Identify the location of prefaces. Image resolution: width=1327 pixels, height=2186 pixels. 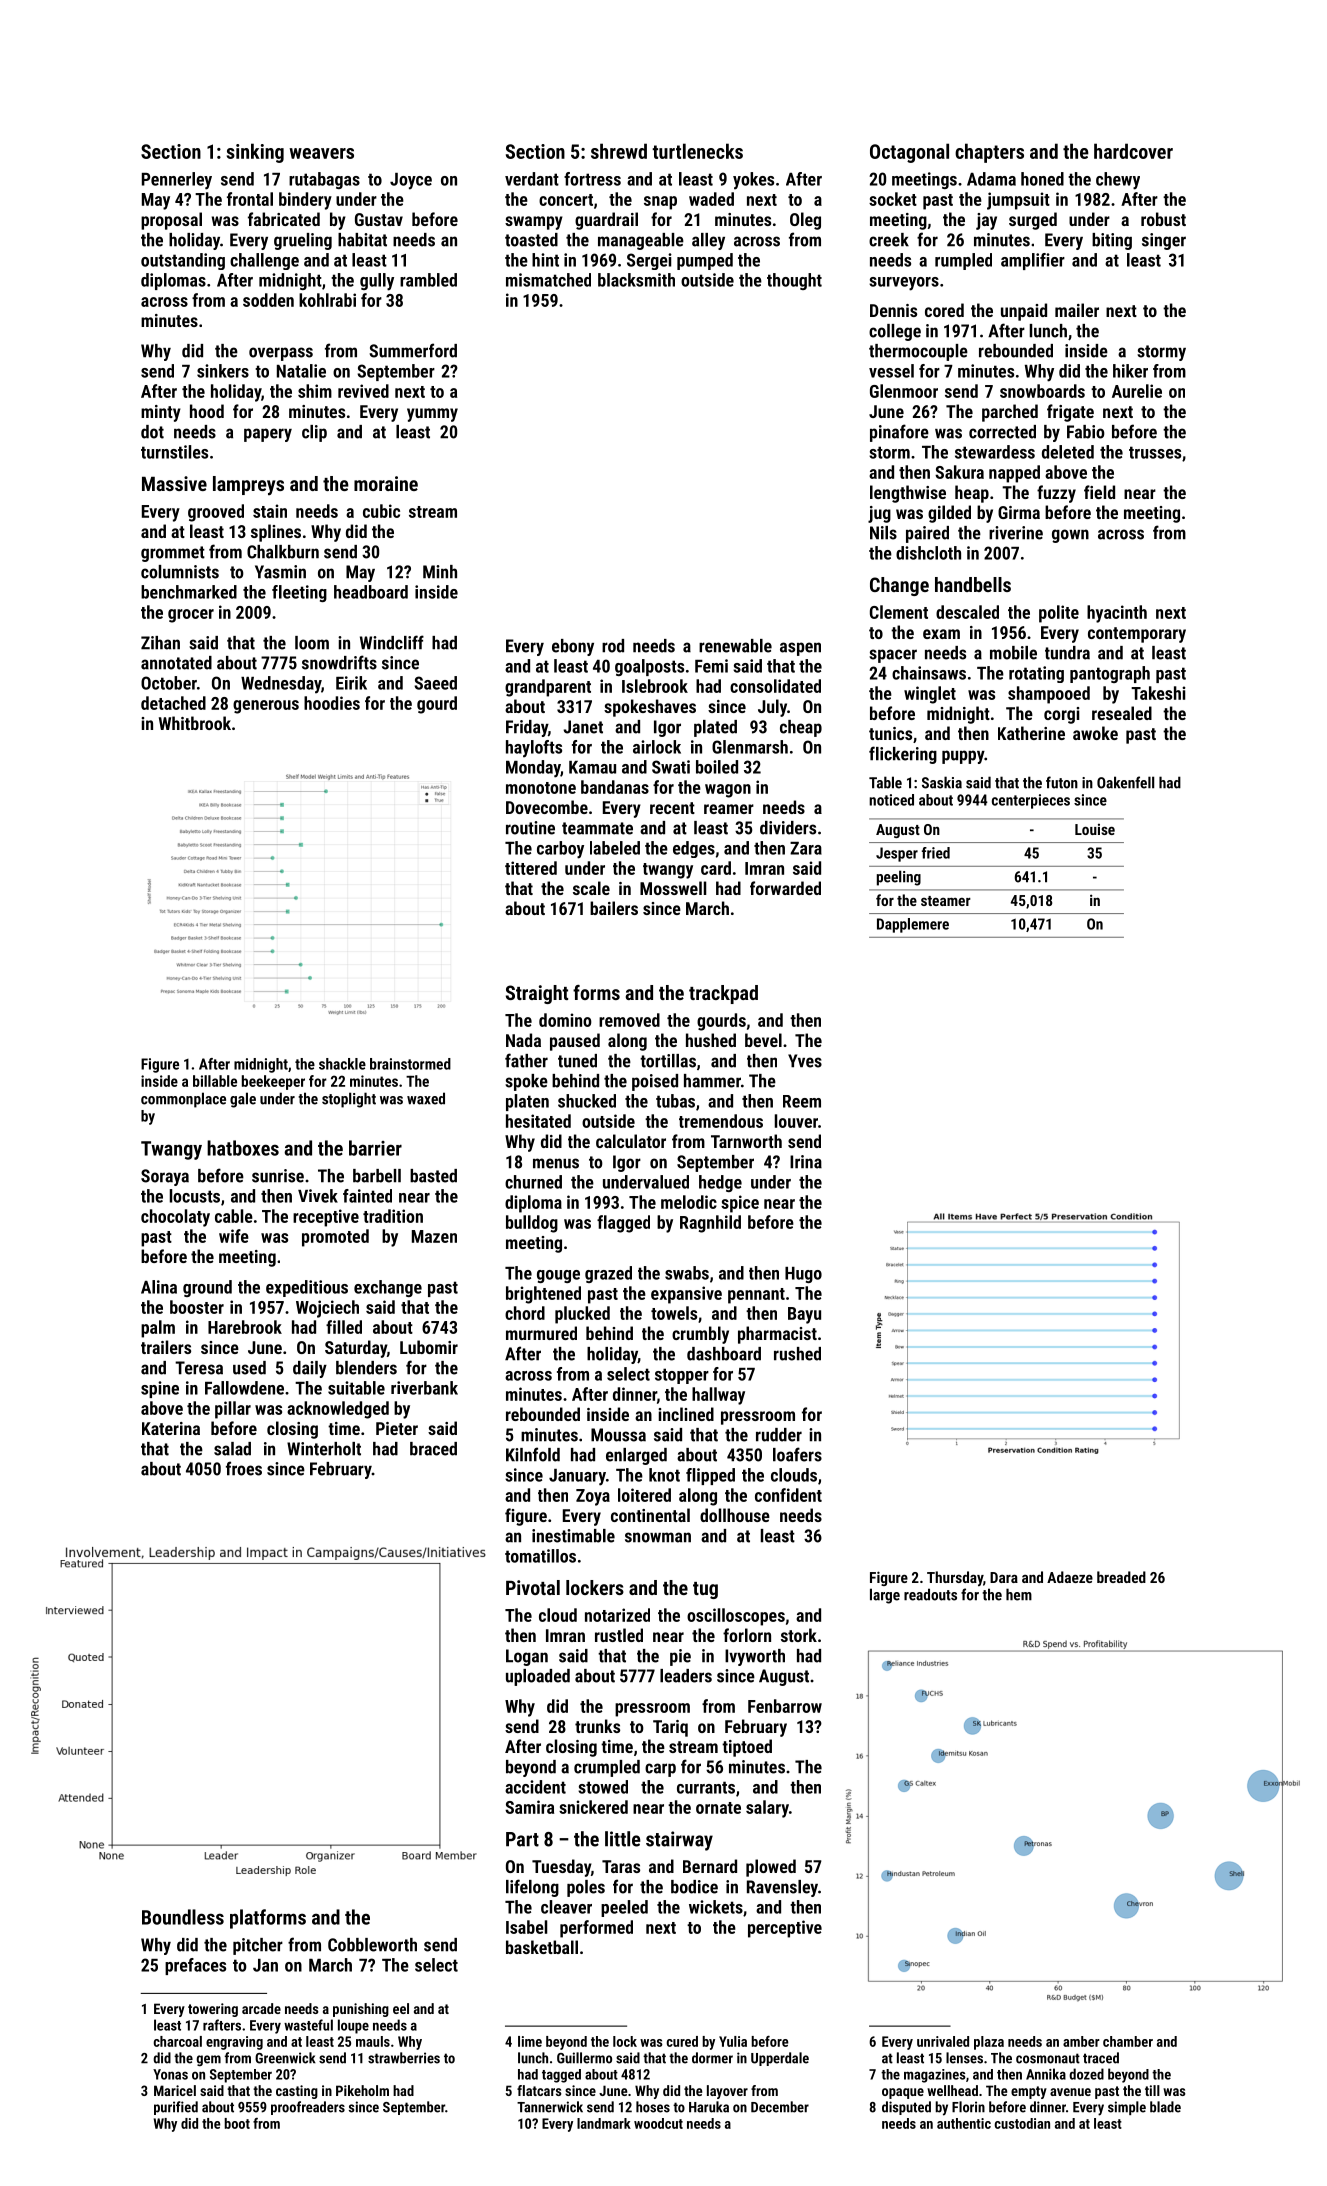
(195, 1966).
